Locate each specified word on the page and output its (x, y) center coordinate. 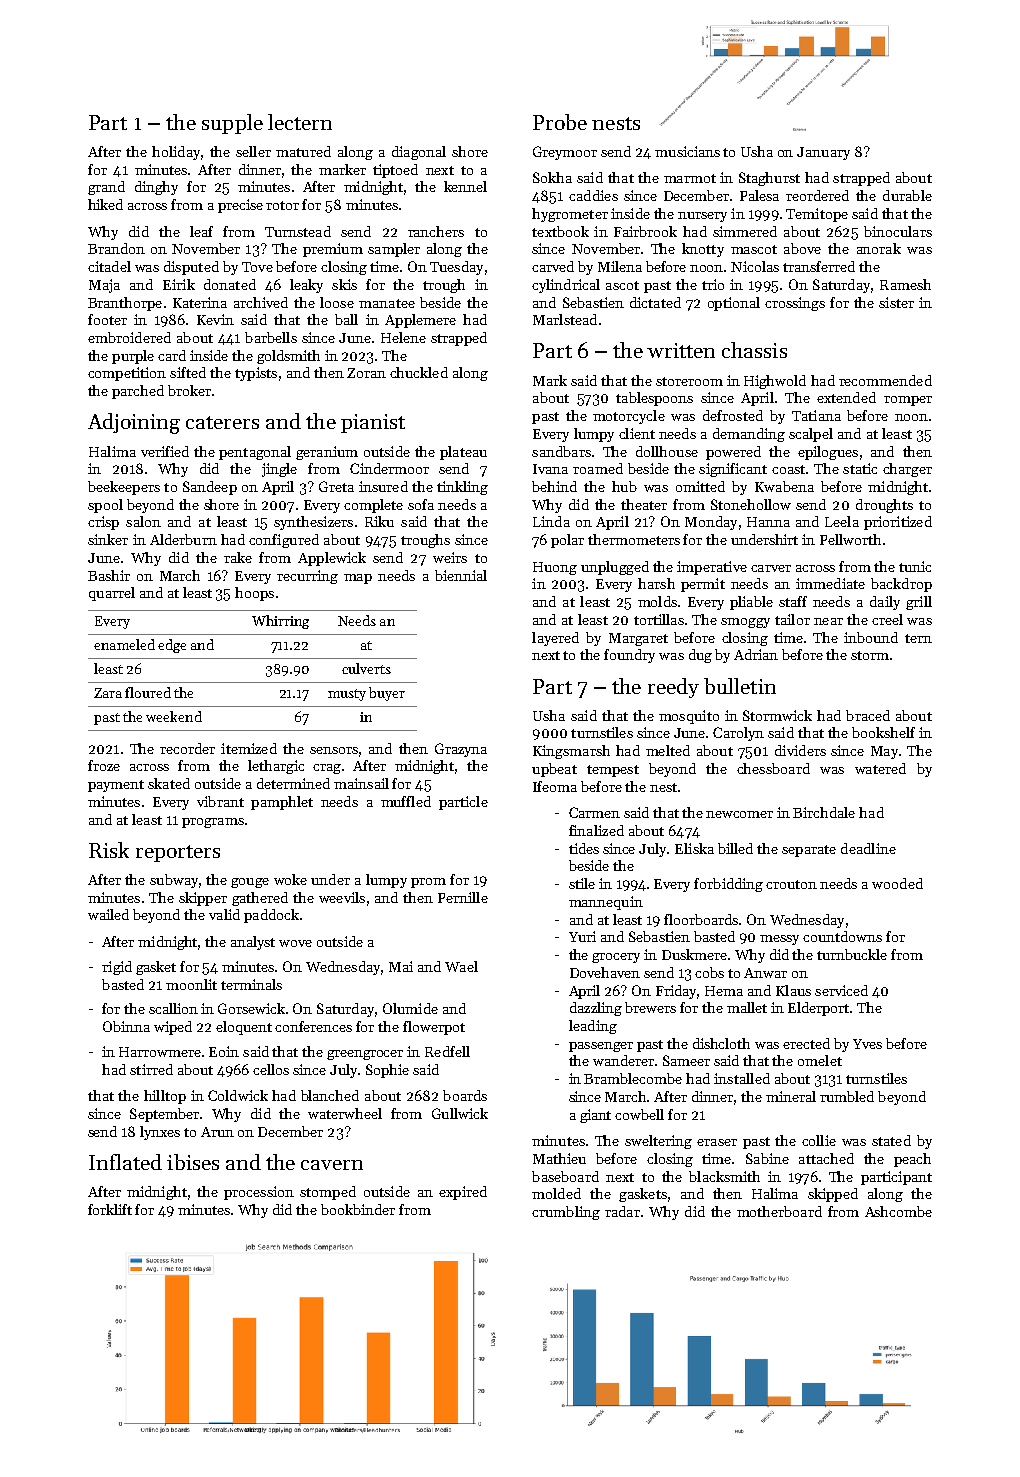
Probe (560, 122)
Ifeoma (555, 786)
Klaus (793, 990)
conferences (313, 1026)
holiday (176, 153)
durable (907, 195)
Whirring (280, 622)
